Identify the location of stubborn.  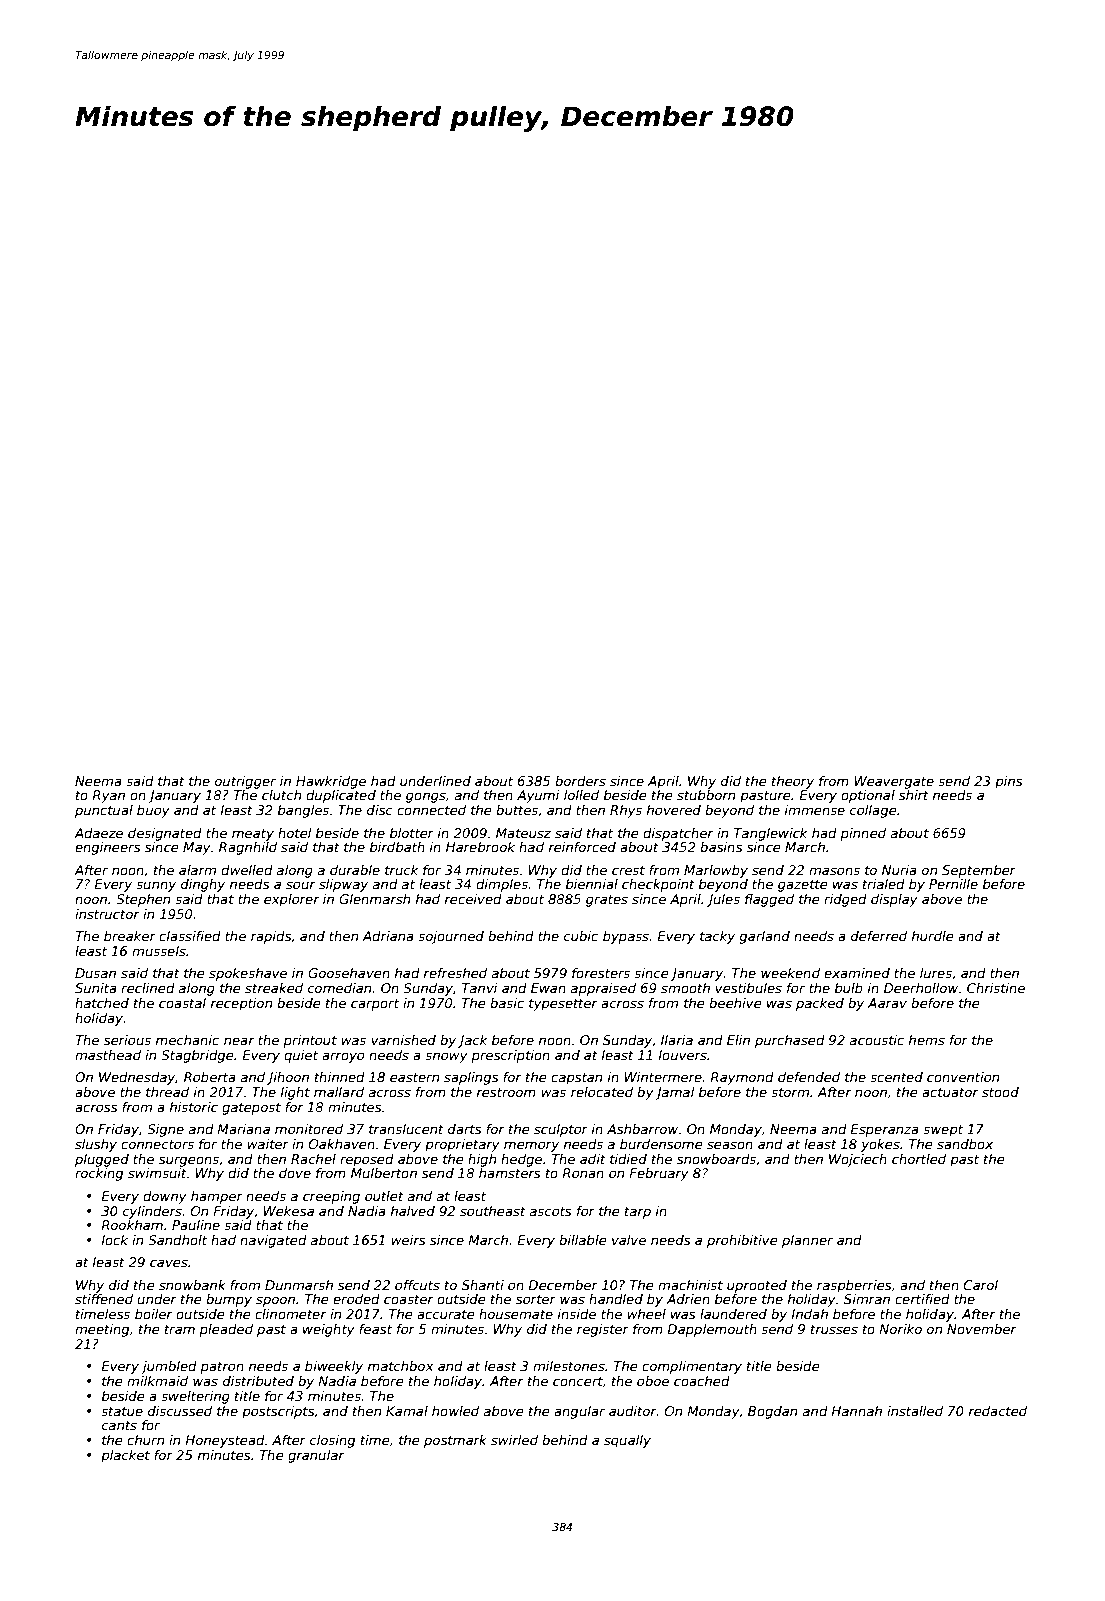
(706, 795).
